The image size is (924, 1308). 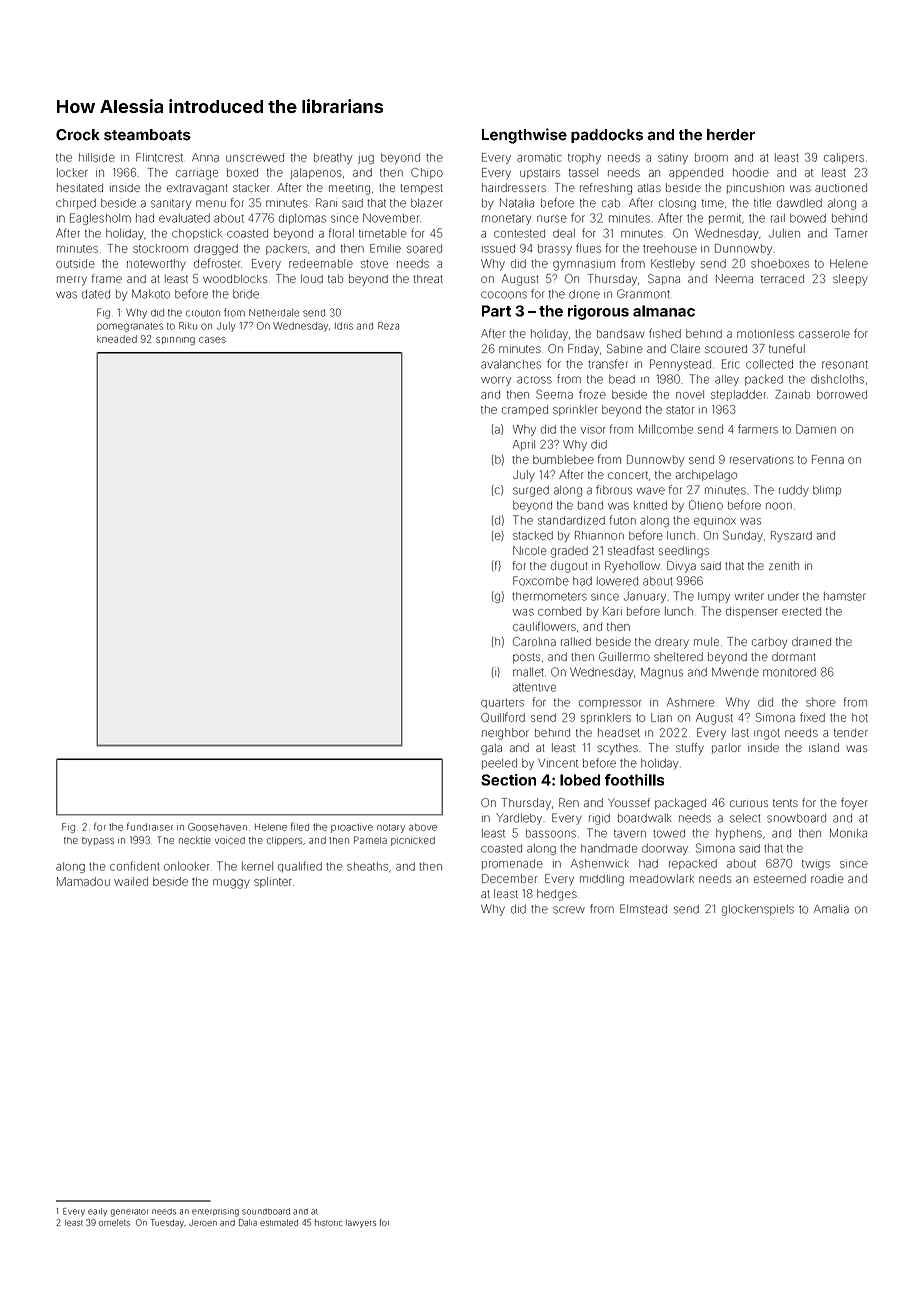 What do you see at coordinates (203, 1223) in the screenshot?
I see `Jeroen` at bounding box center [203, 1223].
